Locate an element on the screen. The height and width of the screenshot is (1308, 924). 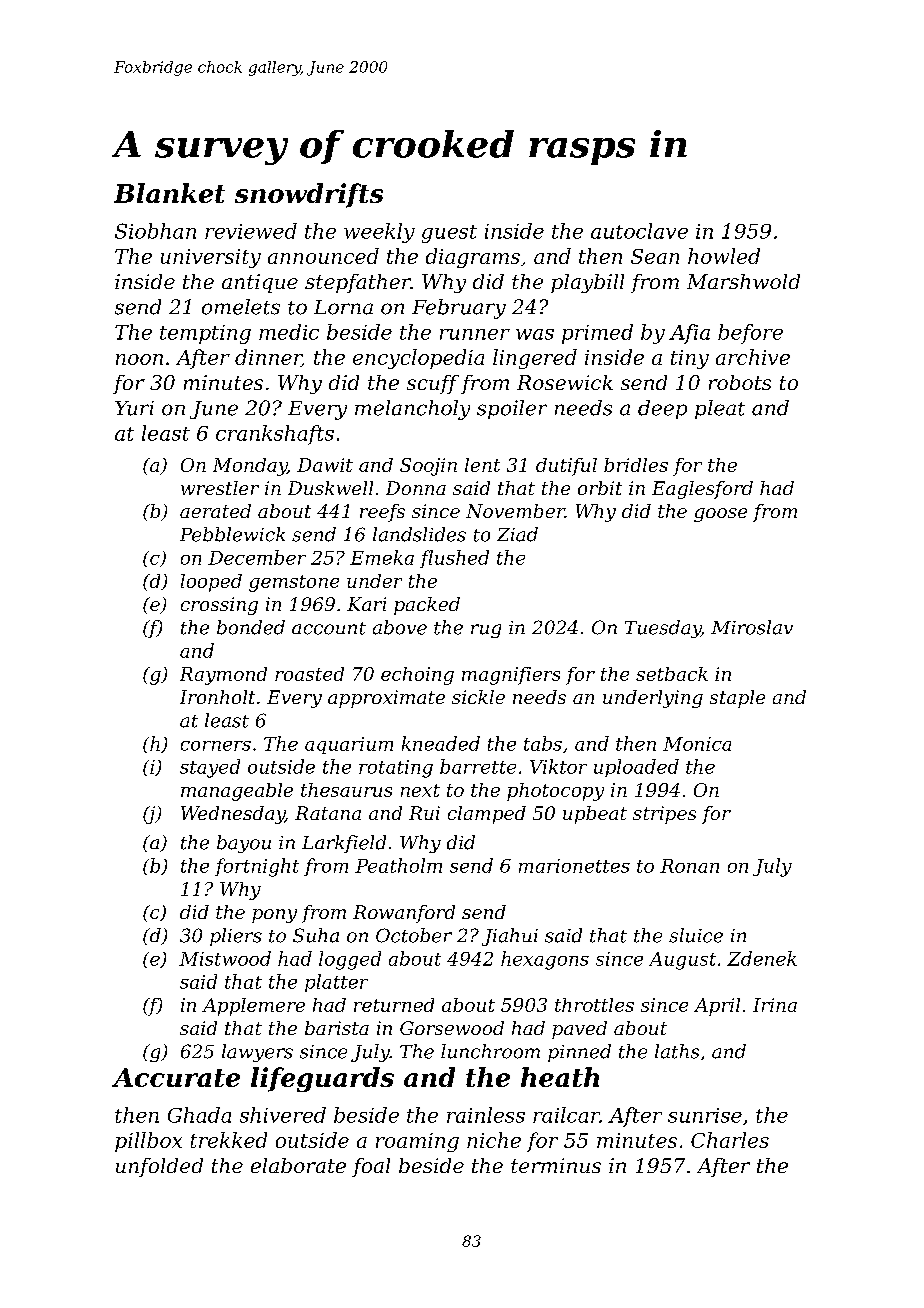
Applemere is located at coordinates (253, 1007).
